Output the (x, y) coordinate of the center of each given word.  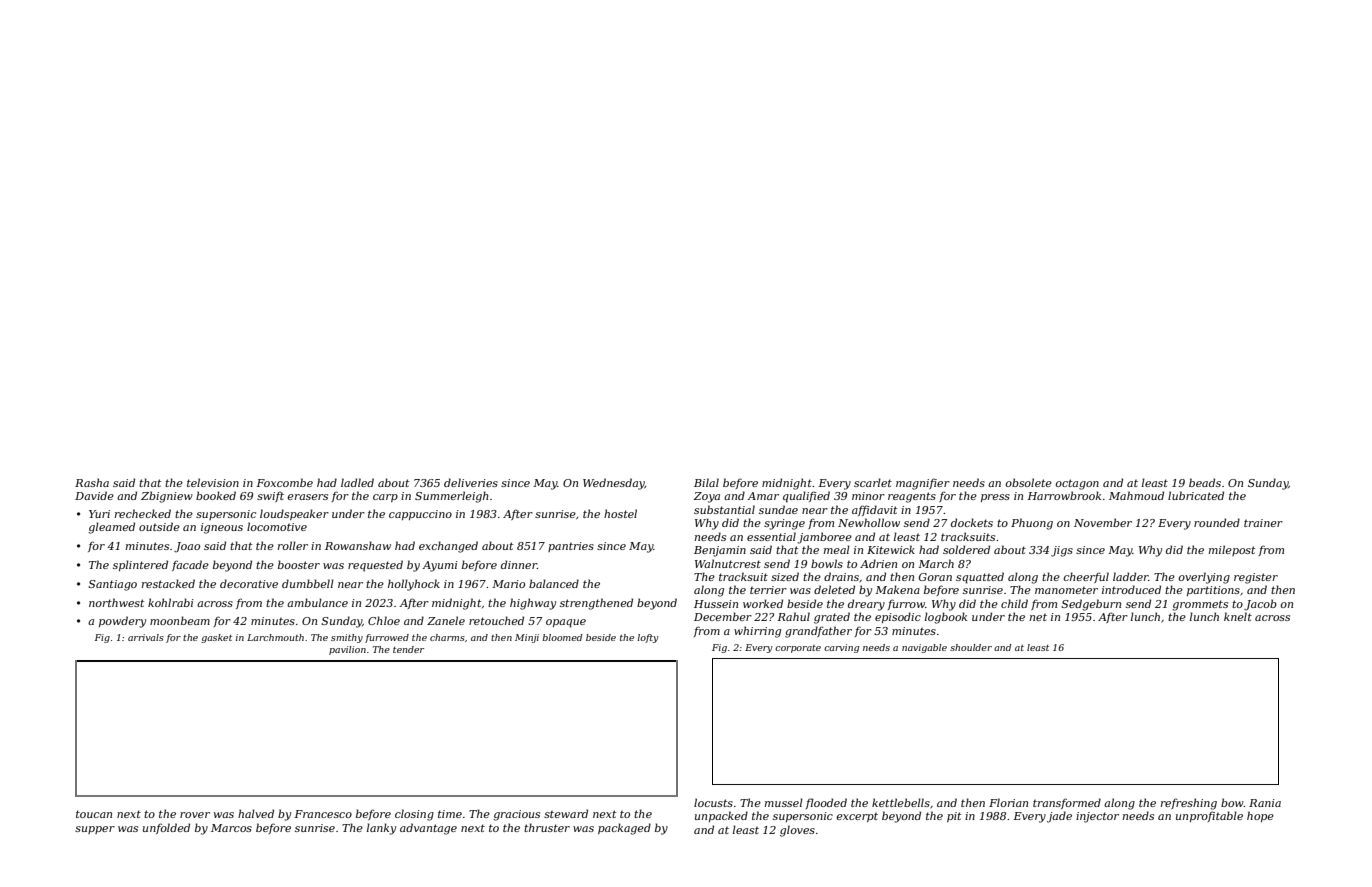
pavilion (347, 650)
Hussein (716, 604)
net (1038, 617)
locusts (713, 802)
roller (293, 545)
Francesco (323, 814)
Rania (1265, 803)
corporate (798, 649)
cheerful (1086, 577)
